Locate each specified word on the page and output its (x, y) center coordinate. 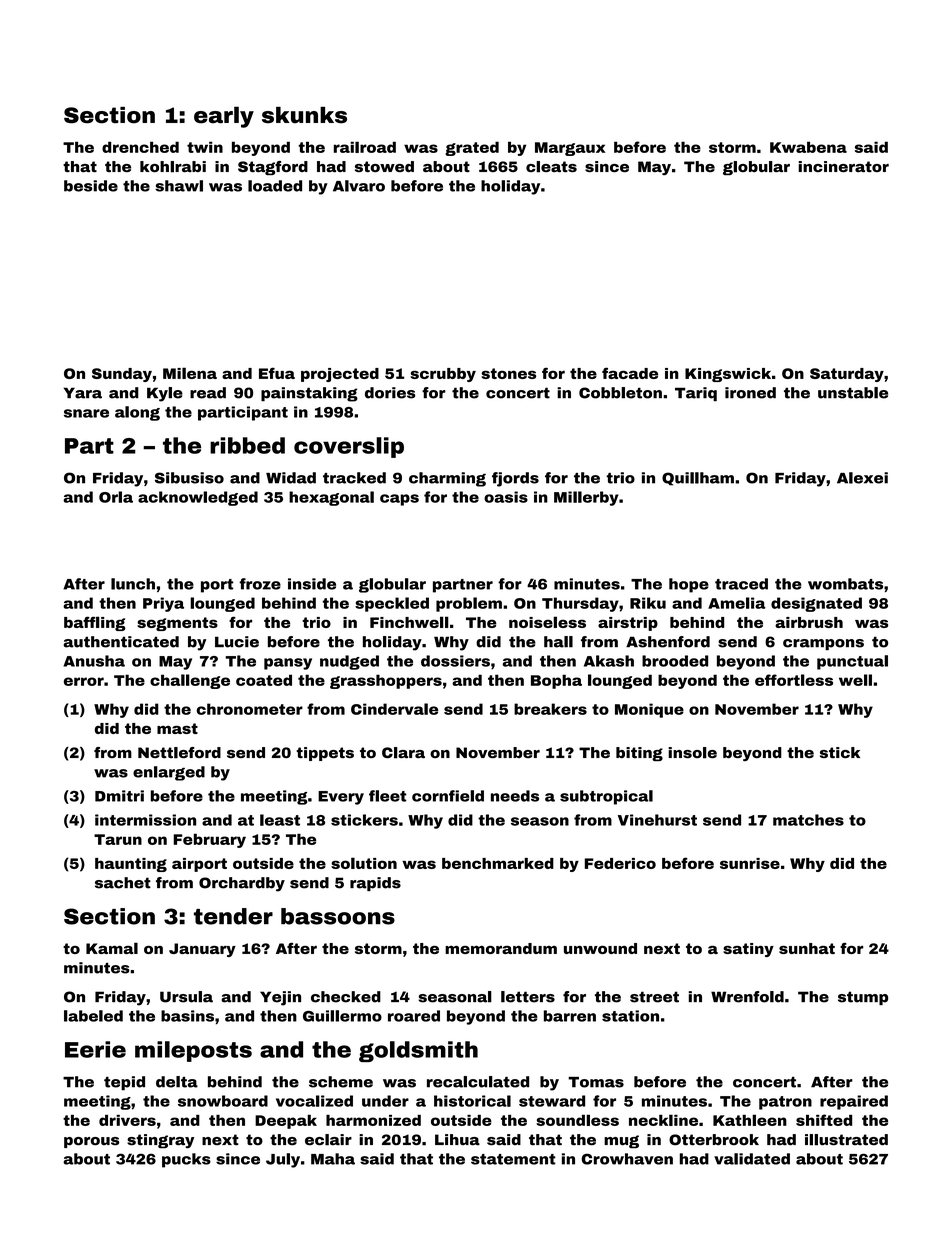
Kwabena (808, 147)
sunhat (807, 948)
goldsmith (418, 1051)
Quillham (698, 479)
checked (346, 997)
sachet (123, 883)
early (224, 117)
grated (472, 148)
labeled (93, 1016)
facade (630, 373)
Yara (83, 393)
